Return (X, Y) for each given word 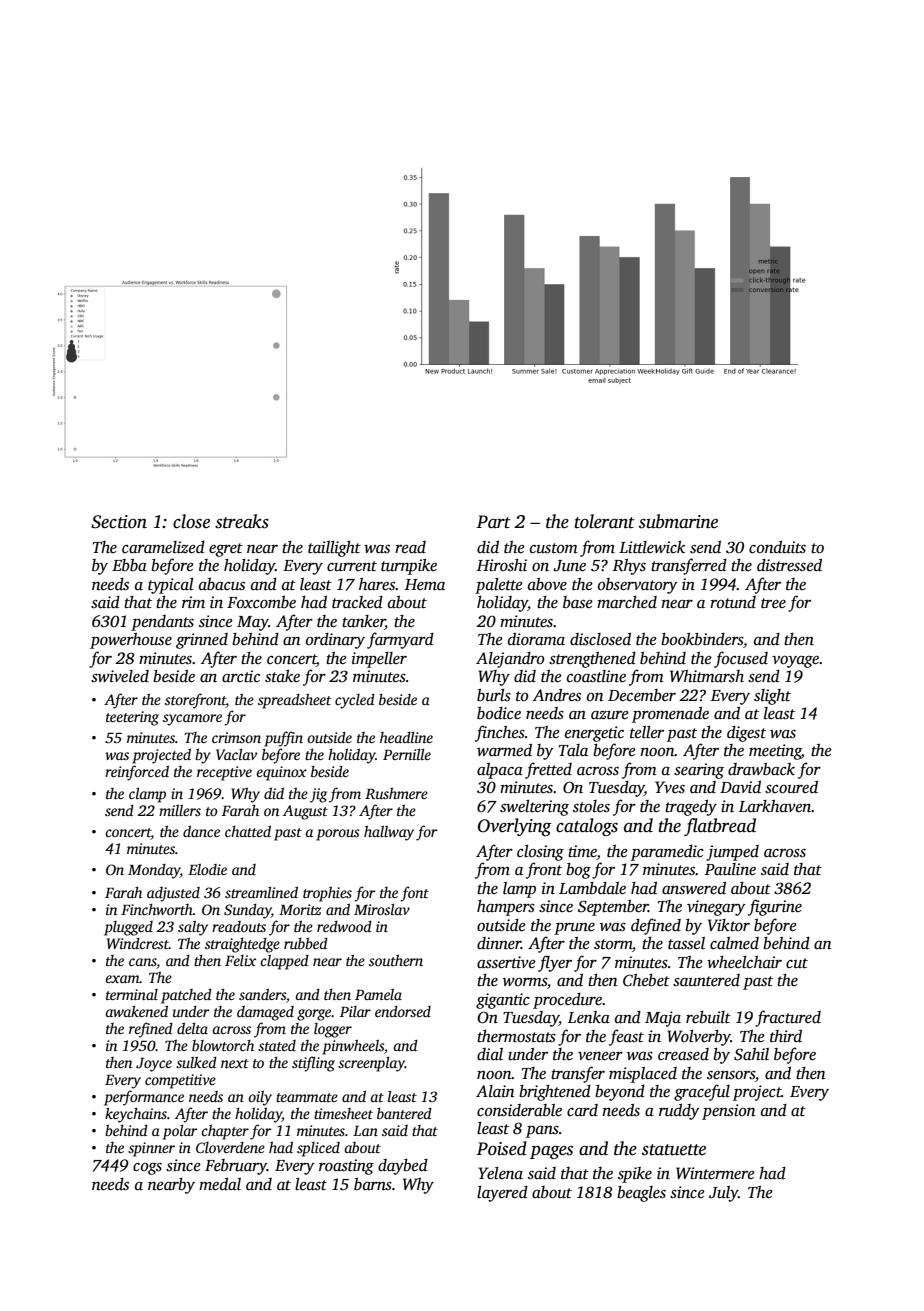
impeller (379, 660)
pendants (162, 623)
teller (647, 732)
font (414, 894)
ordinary (335, 641)
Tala (573, 750)
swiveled (120, 676)
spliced (318, 1149)
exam (122, 979)
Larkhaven (775, 806)
